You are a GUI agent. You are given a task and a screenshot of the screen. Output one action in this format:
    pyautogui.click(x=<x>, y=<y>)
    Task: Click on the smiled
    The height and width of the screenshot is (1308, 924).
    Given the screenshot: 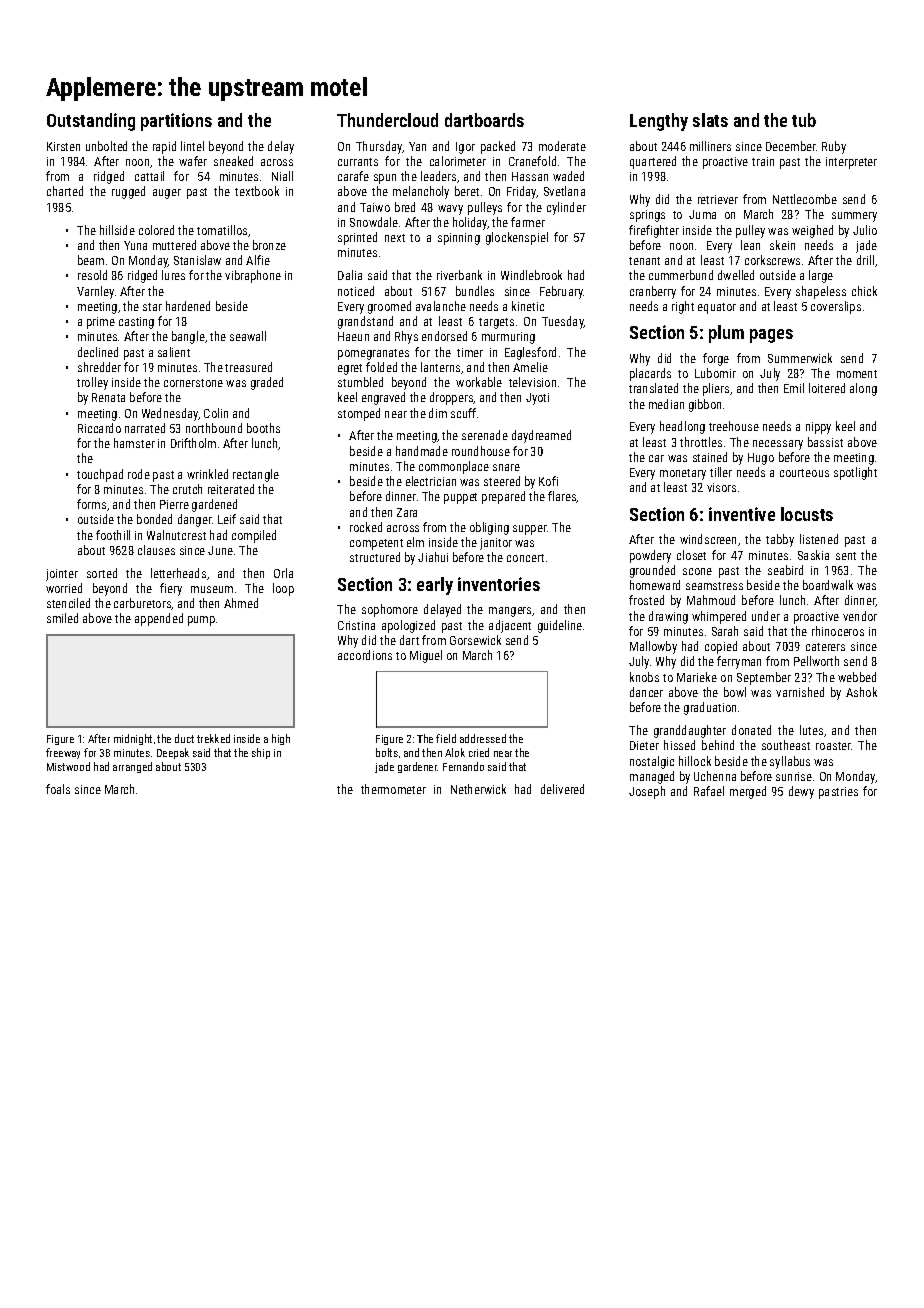 What is the action you would take?
    pyautogui.click(x=62, y=618)
